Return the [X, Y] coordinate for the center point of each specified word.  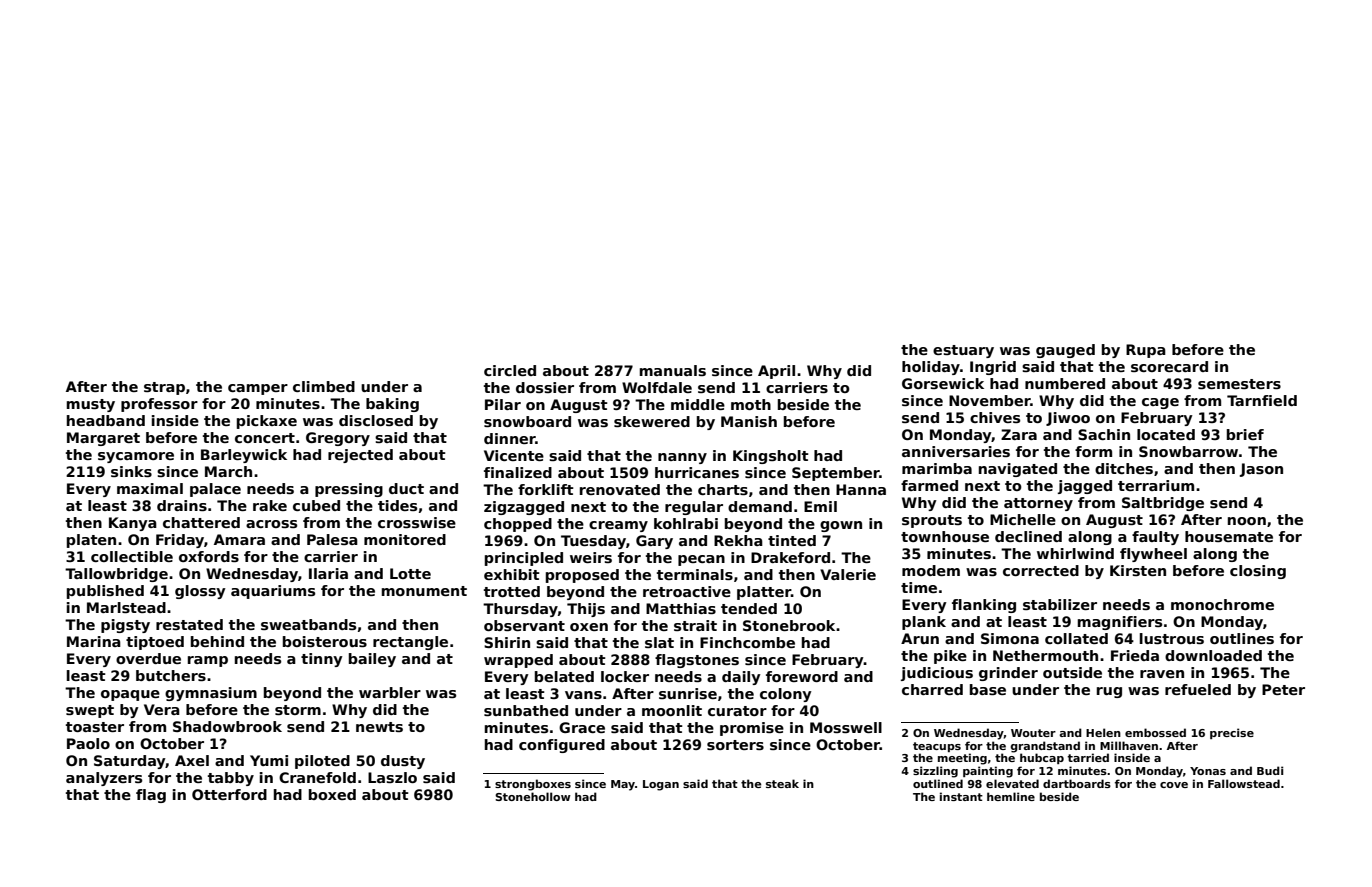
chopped [518, 525]
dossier [545, 387]
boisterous [325, 641]
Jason [1261, 470]
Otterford [229, 794]
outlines [1242, 638]
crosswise [417, 522]
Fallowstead [1244, 783]
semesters [1239, 384]
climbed [324, 386]
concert [265, 438]
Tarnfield [1262, 400]
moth [751, 404]
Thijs [586, 610]
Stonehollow [533, 796]
